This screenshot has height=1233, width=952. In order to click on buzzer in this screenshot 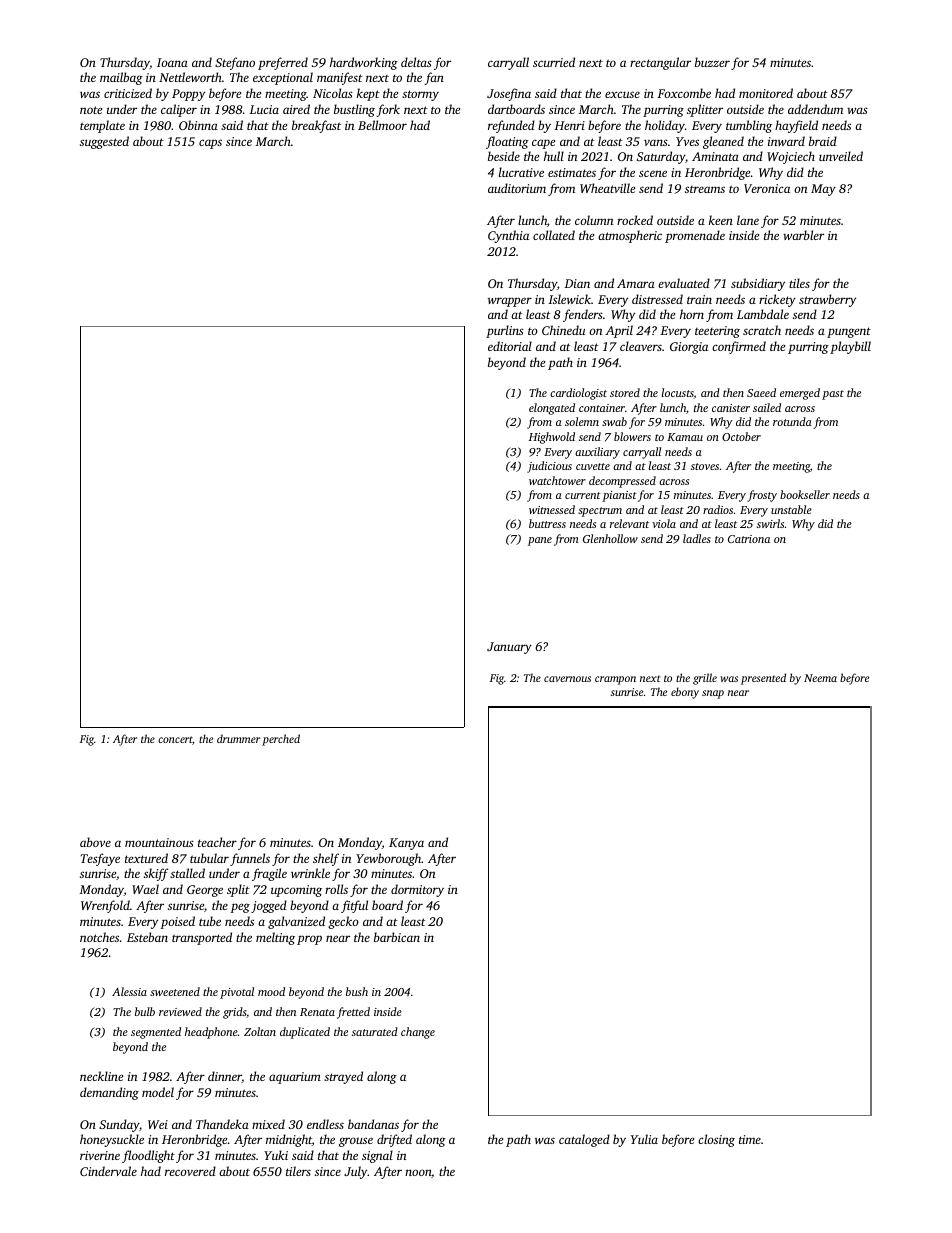, I will do `click(712, 62)`.
